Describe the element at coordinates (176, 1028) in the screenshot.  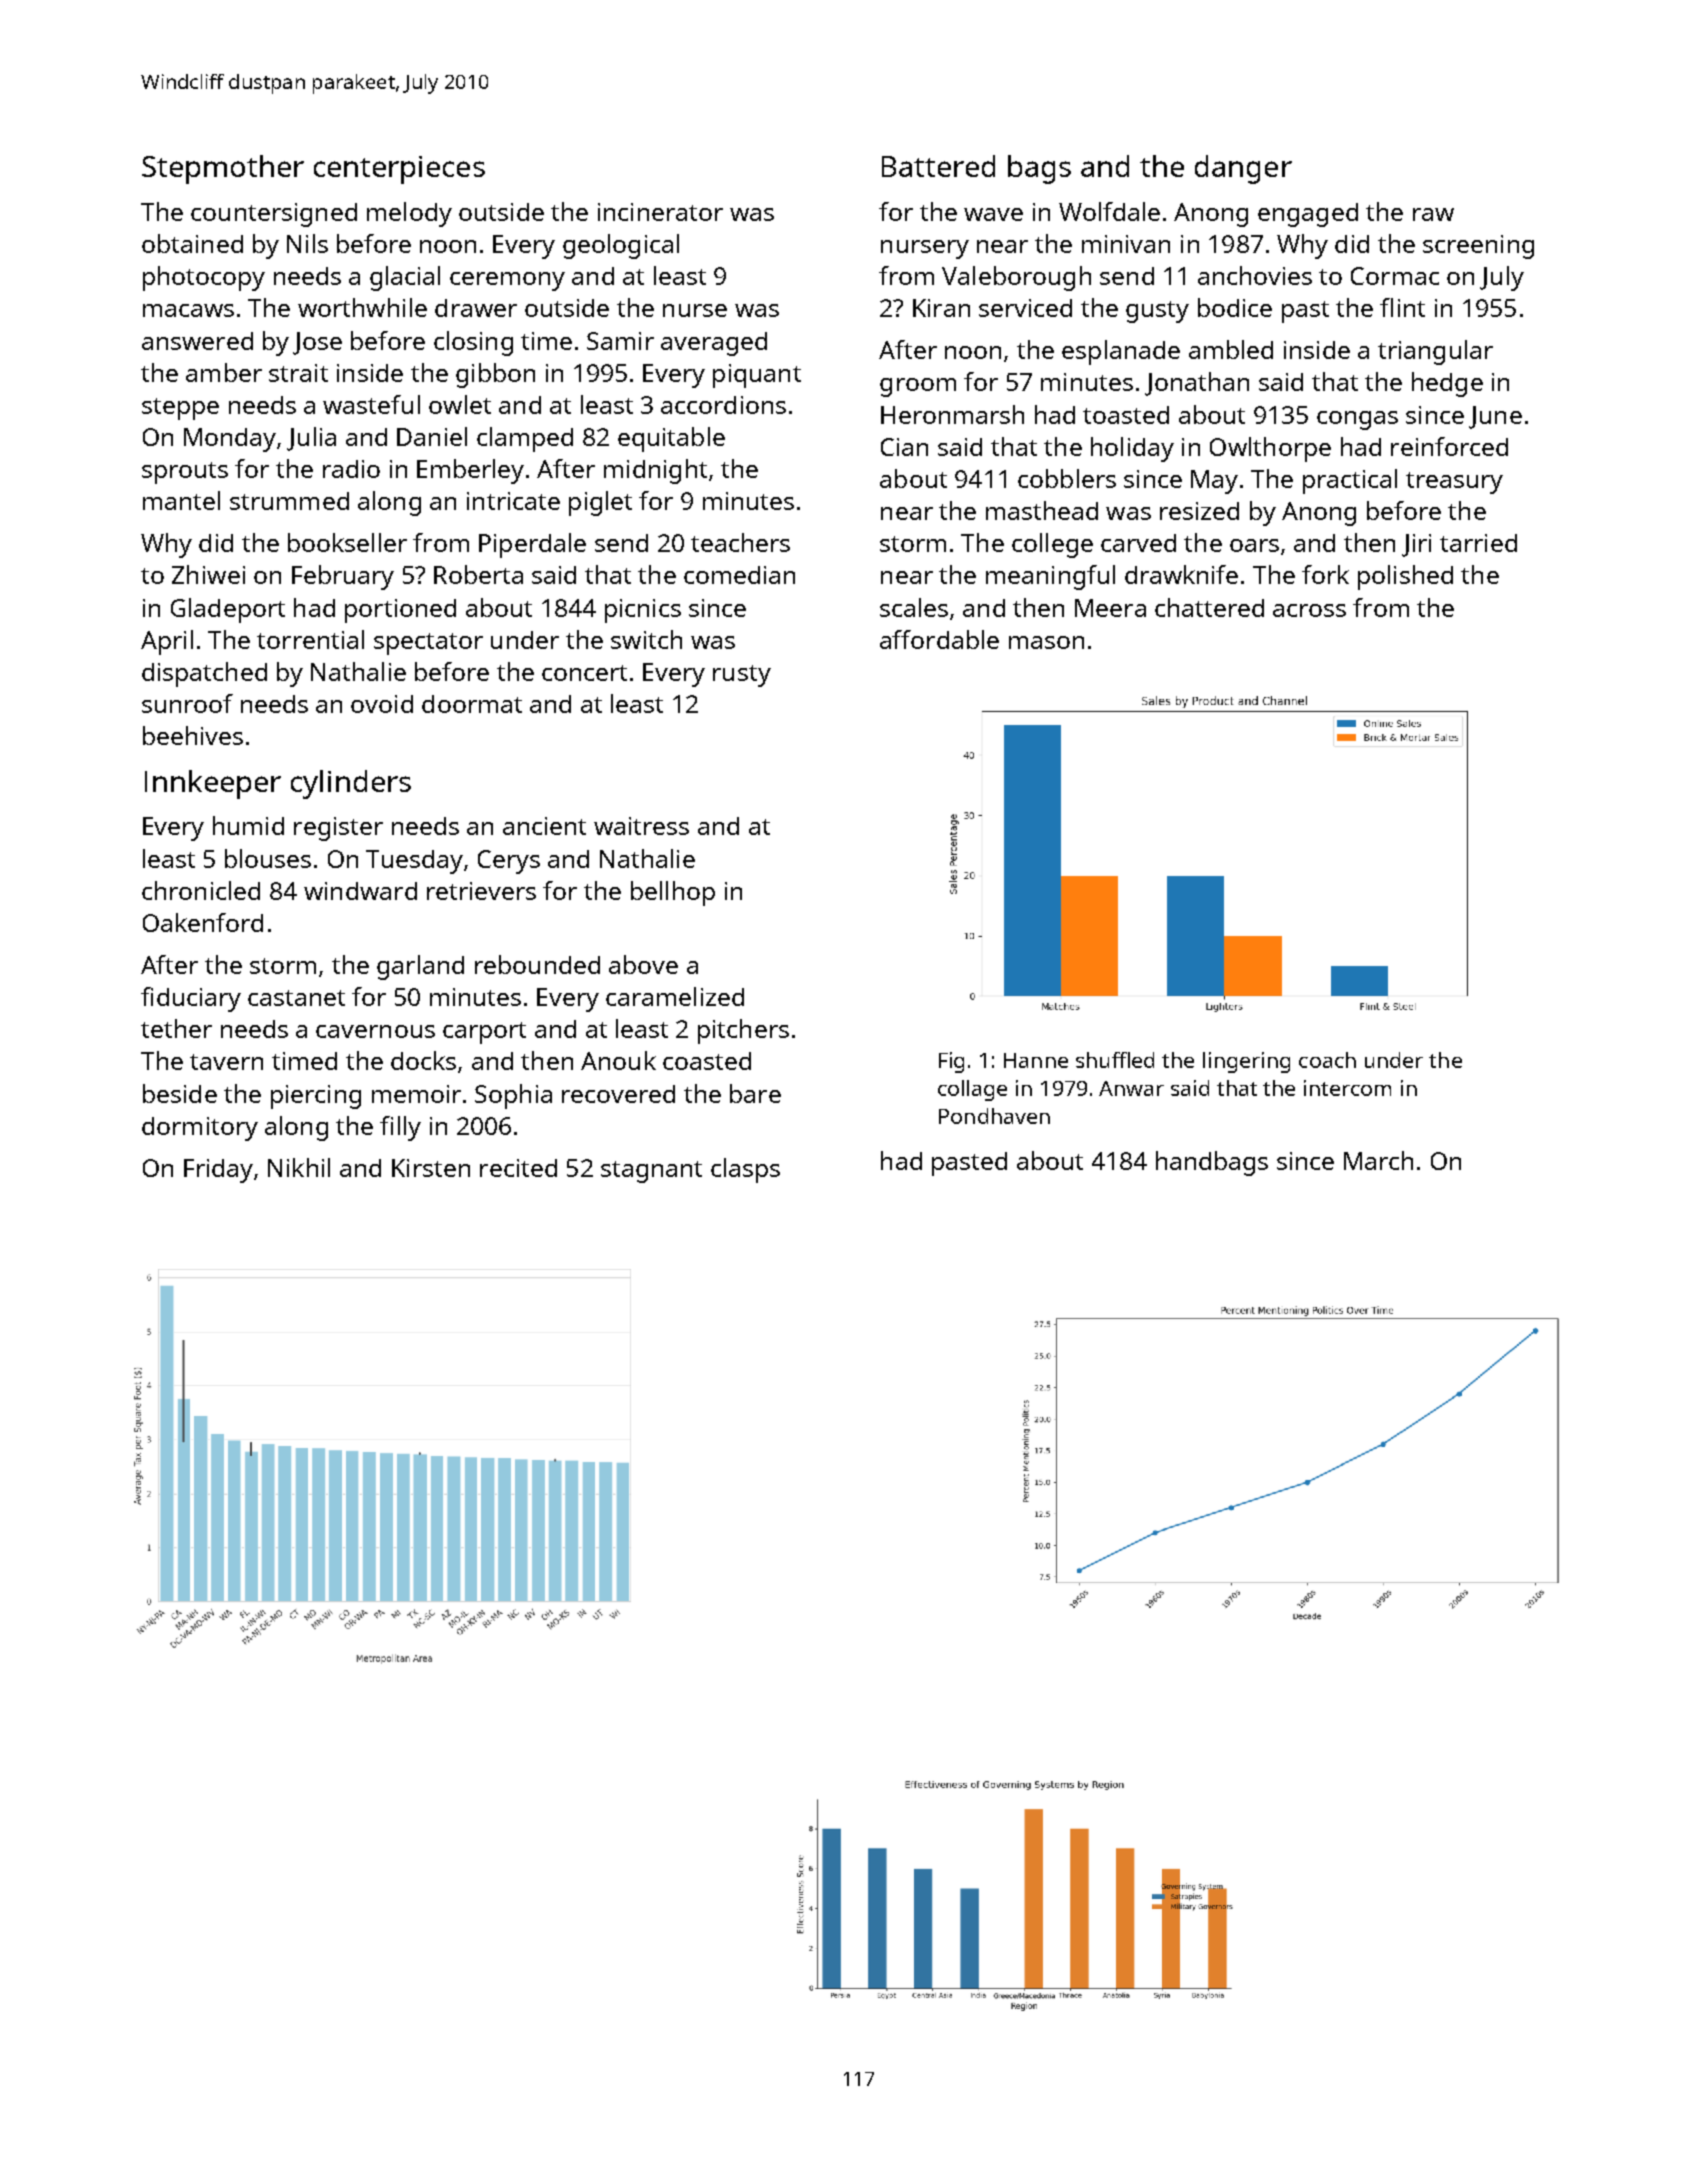
I see `tether` at that location.
